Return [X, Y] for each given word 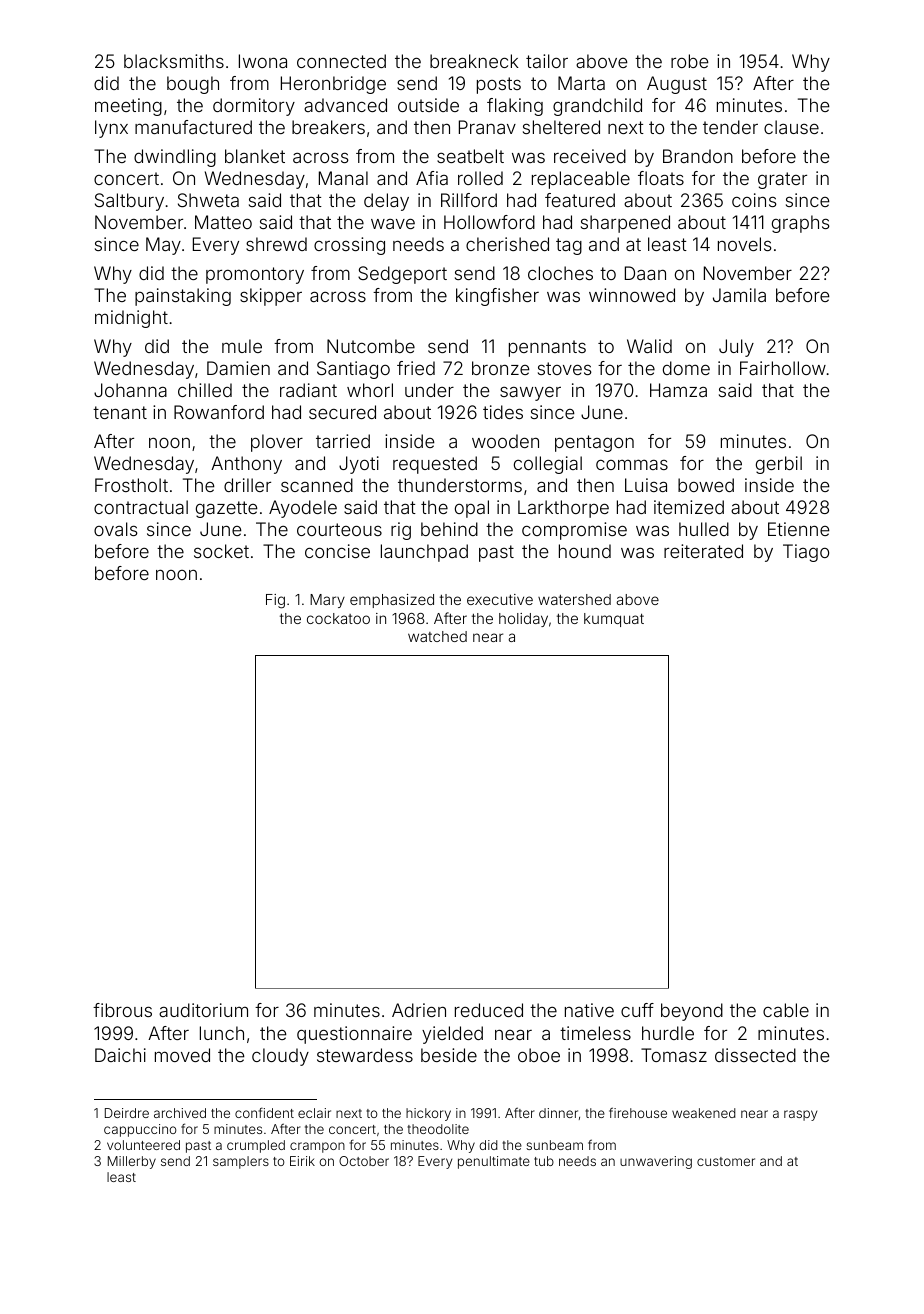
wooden [505, 441]
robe [690, 61]
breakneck [474, 61]
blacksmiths [174, 61]
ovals [116, 529]
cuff [637, 1010]
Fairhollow [783, 368]
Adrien [419, 1010]
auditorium [203, 1010]
